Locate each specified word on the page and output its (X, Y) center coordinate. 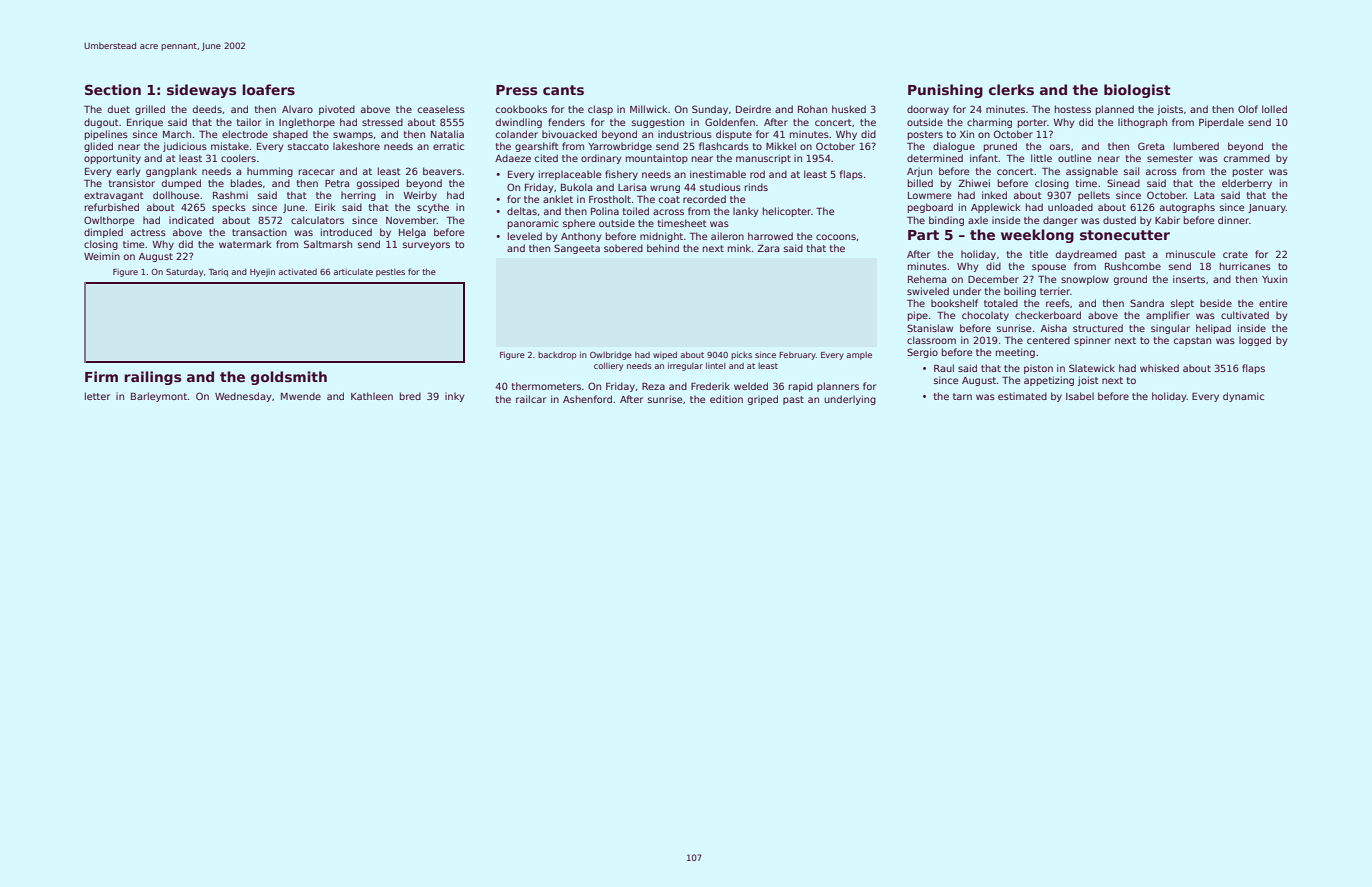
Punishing (945, 91)
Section (113, 89)
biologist (1137, 91)
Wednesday (243, 397)
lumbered (1196, 146)
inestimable (718, 174)
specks (229, 208)
